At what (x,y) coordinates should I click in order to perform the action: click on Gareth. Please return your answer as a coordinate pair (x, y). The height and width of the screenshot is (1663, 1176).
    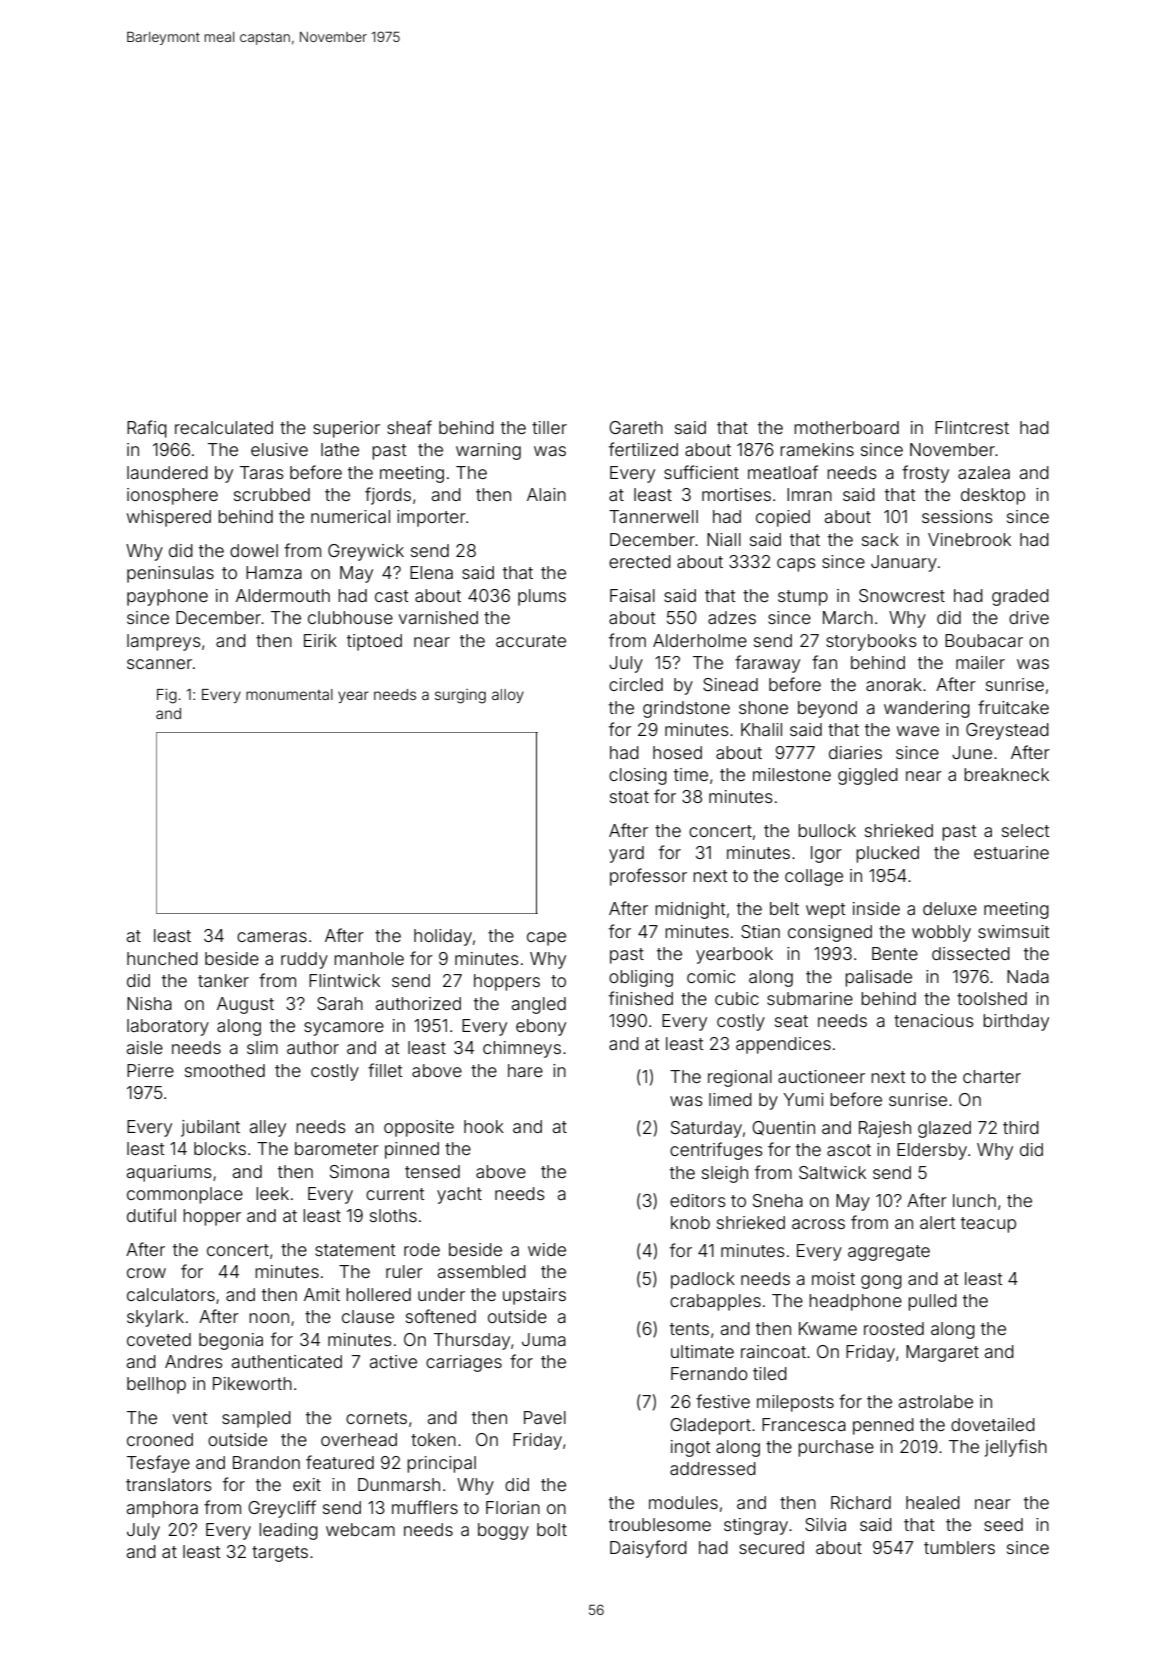
    Looking at the image, I should click on (636, 427).
